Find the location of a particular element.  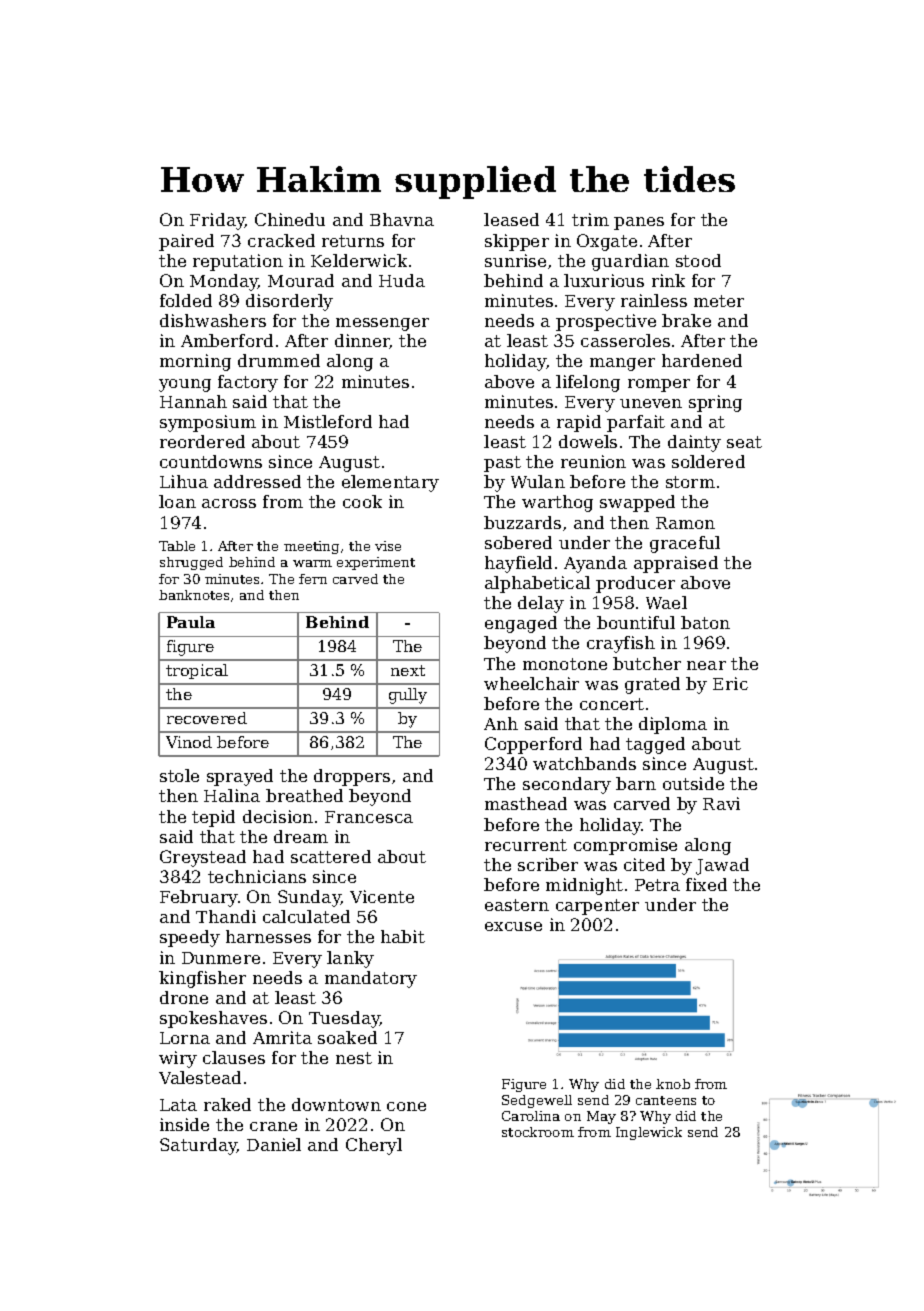

wheelchair is located at coordinates (531, 683).
